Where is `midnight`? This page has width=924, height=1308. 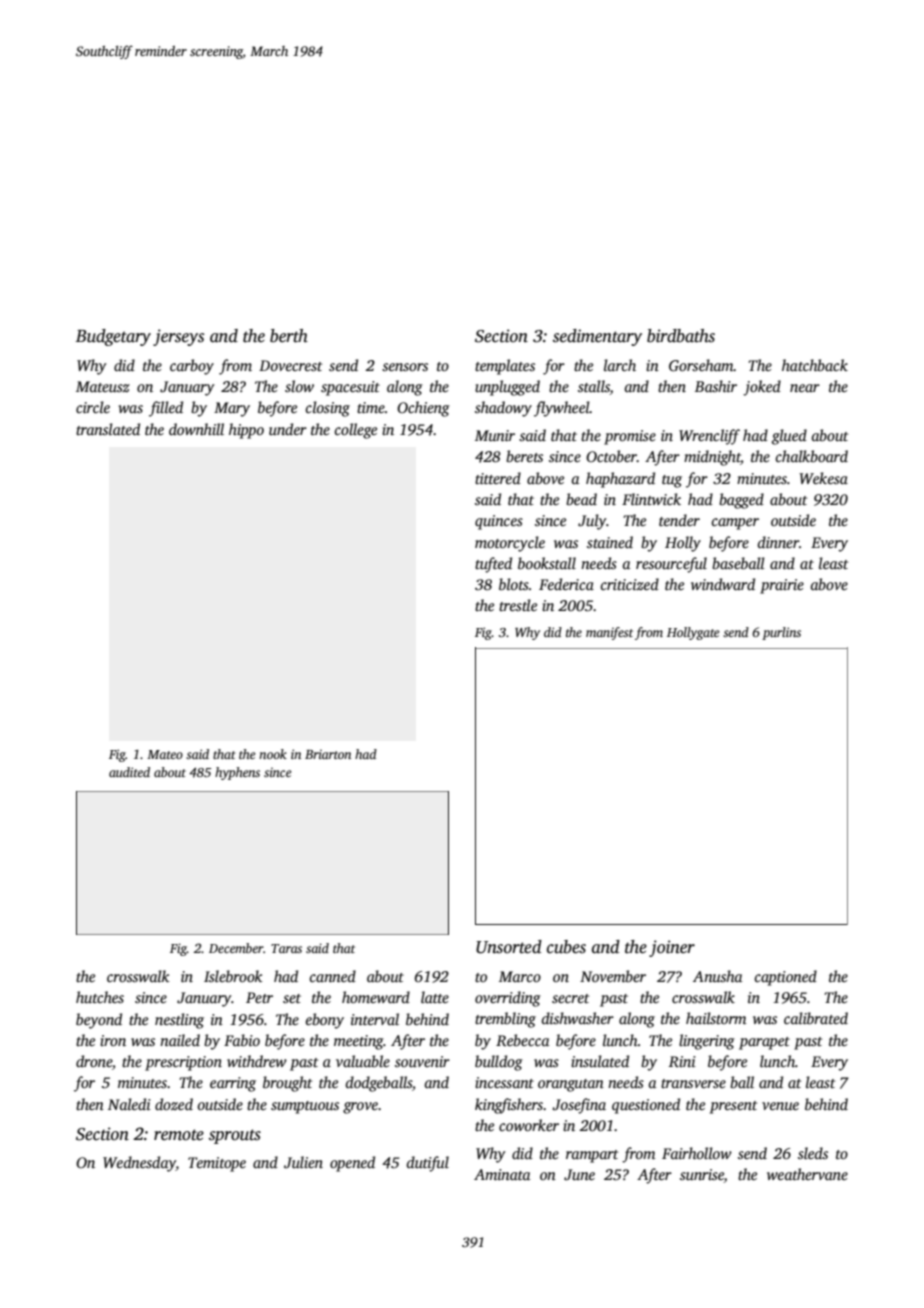 midnight is located at coordinates (712, 458).
